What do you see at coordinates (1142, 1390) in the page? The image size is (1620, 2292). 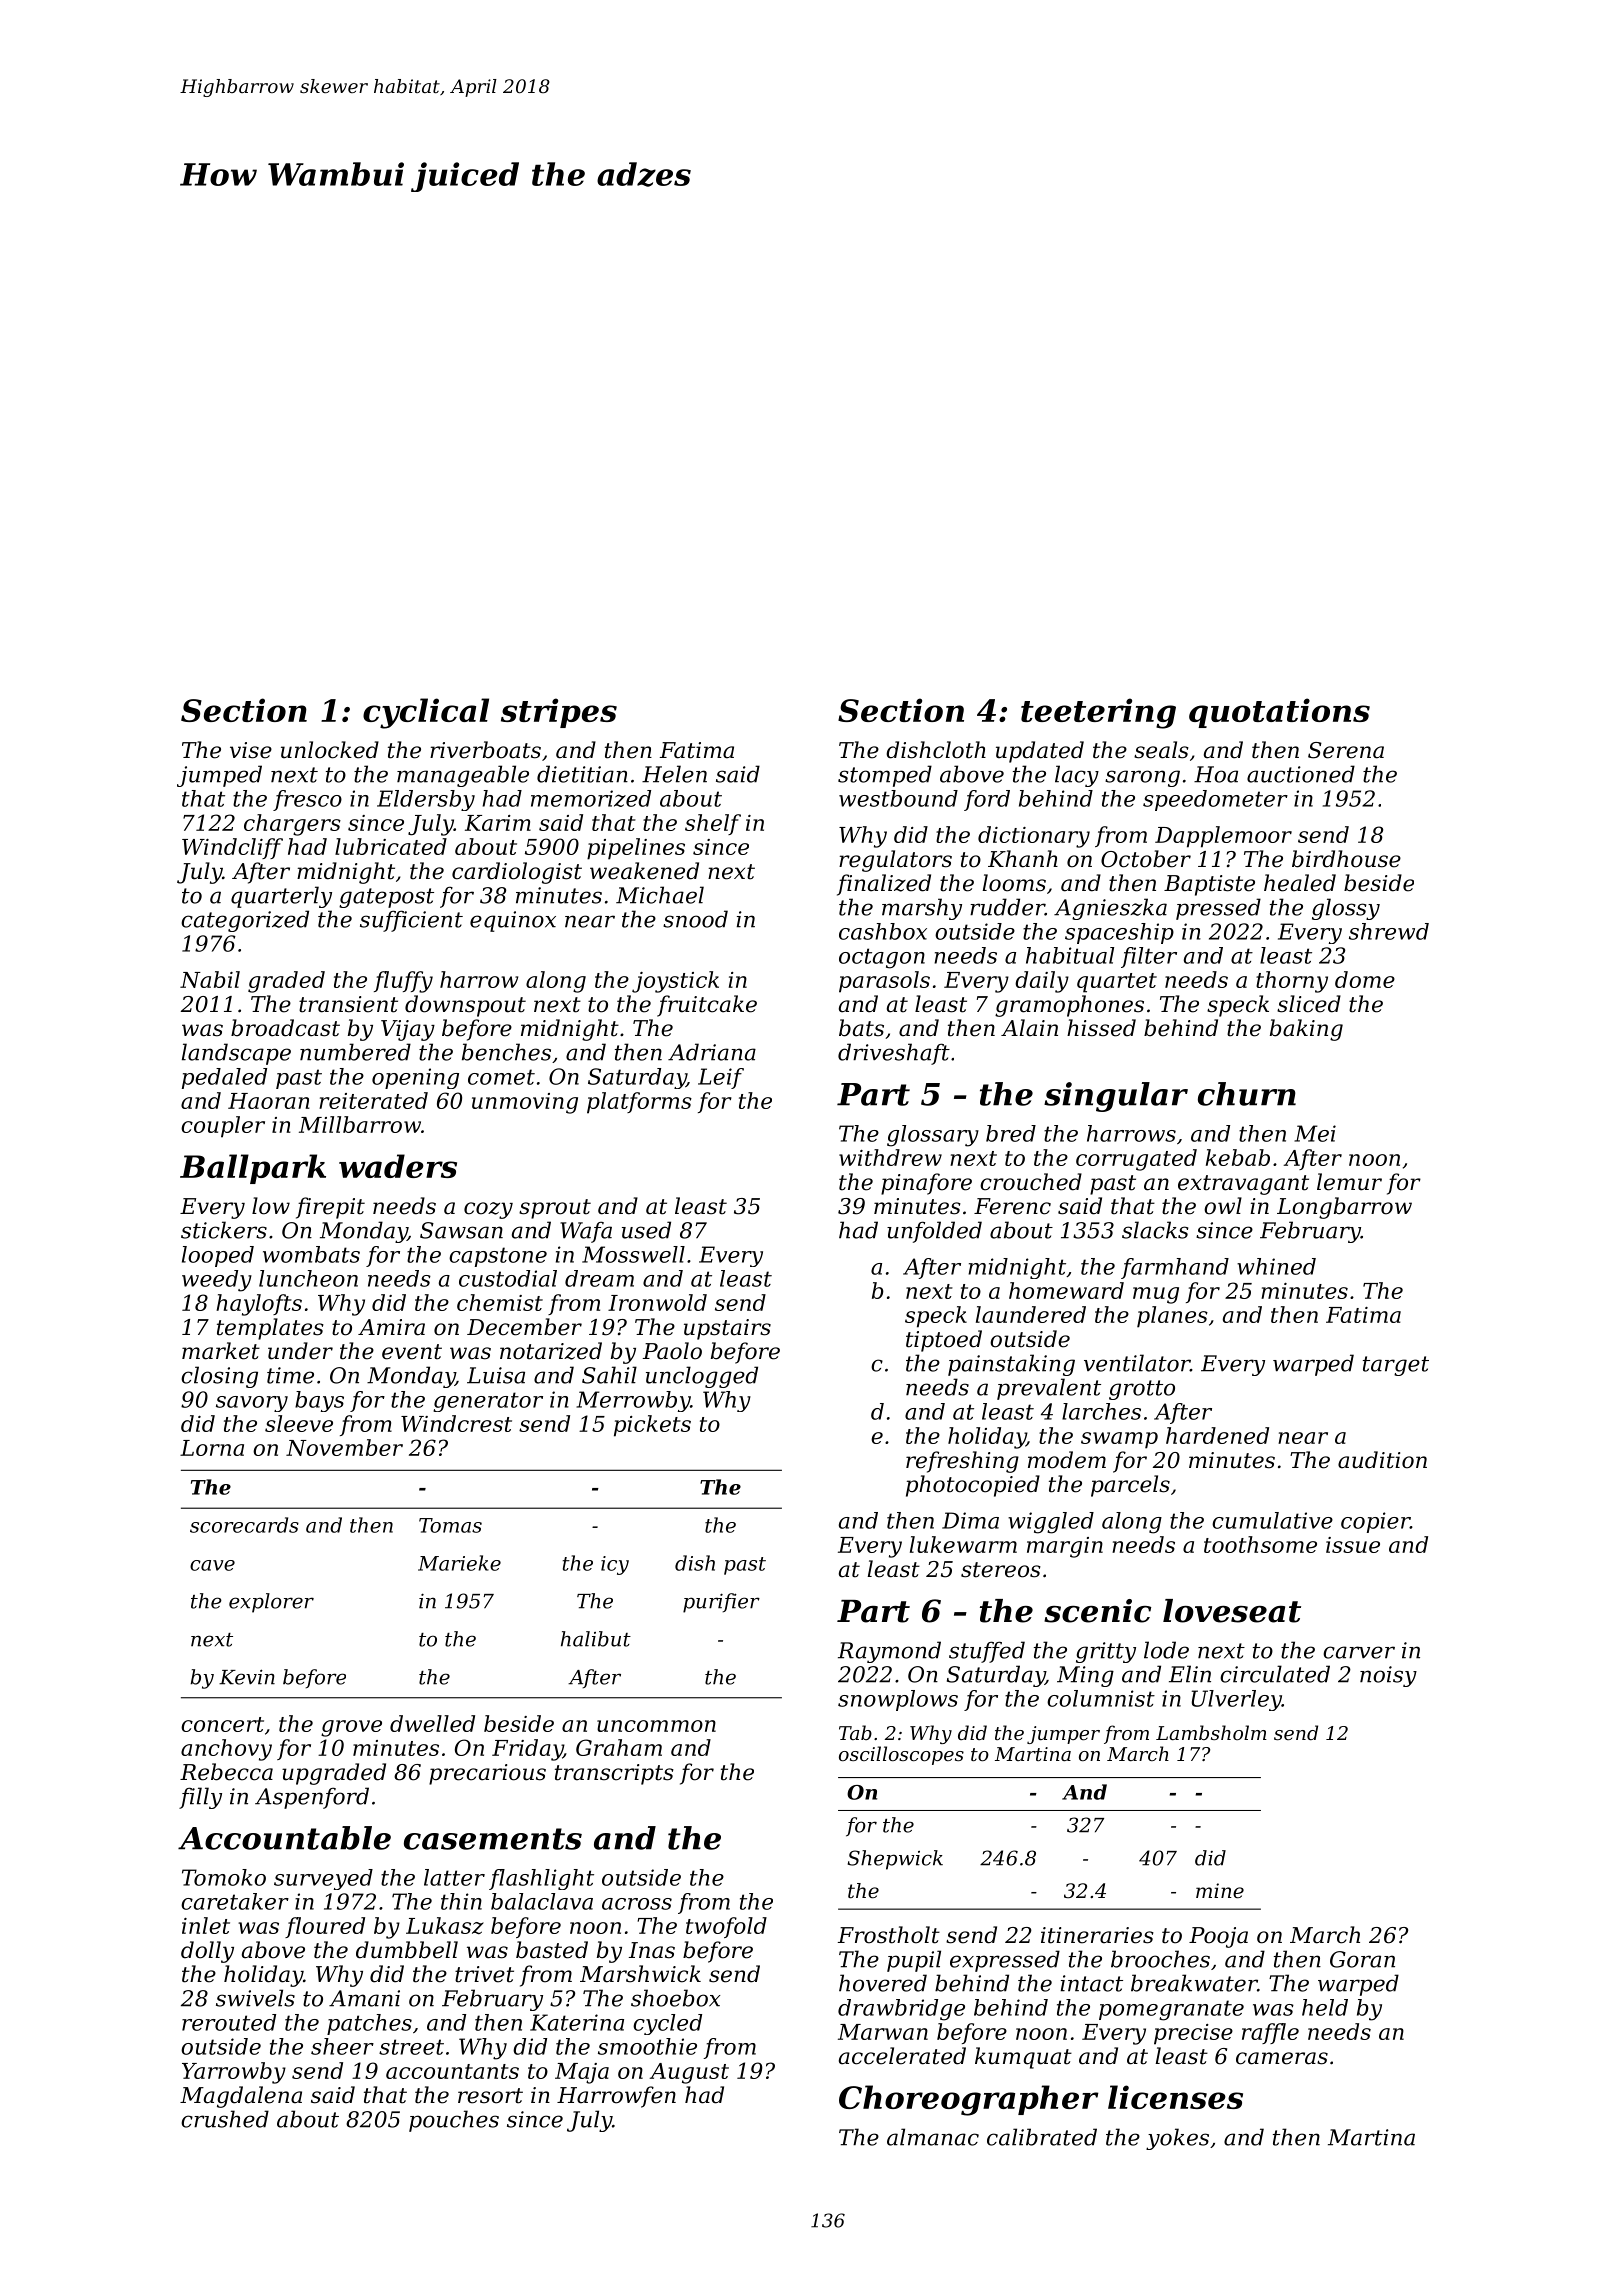 I see `grotto` at bounding box center [1142, 1390].
